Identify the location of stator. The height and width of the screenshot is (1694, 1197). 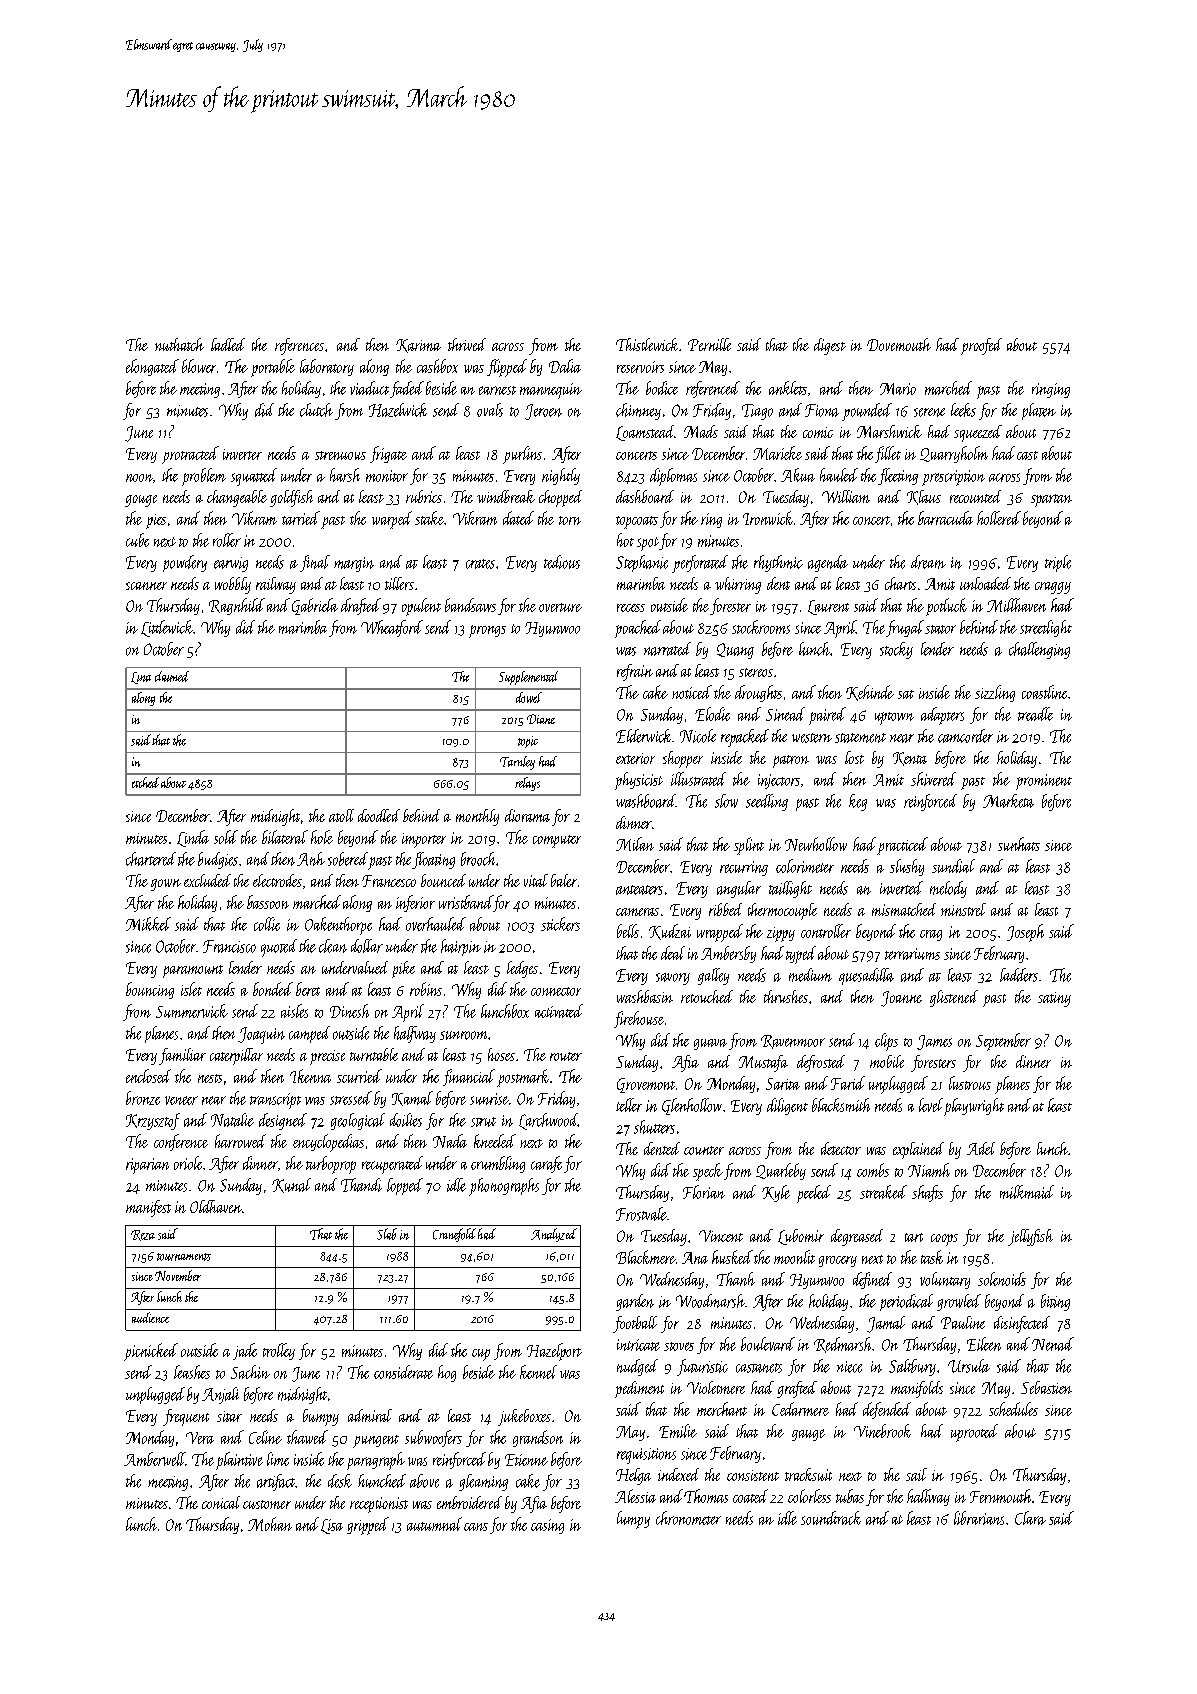
(940, 629).
